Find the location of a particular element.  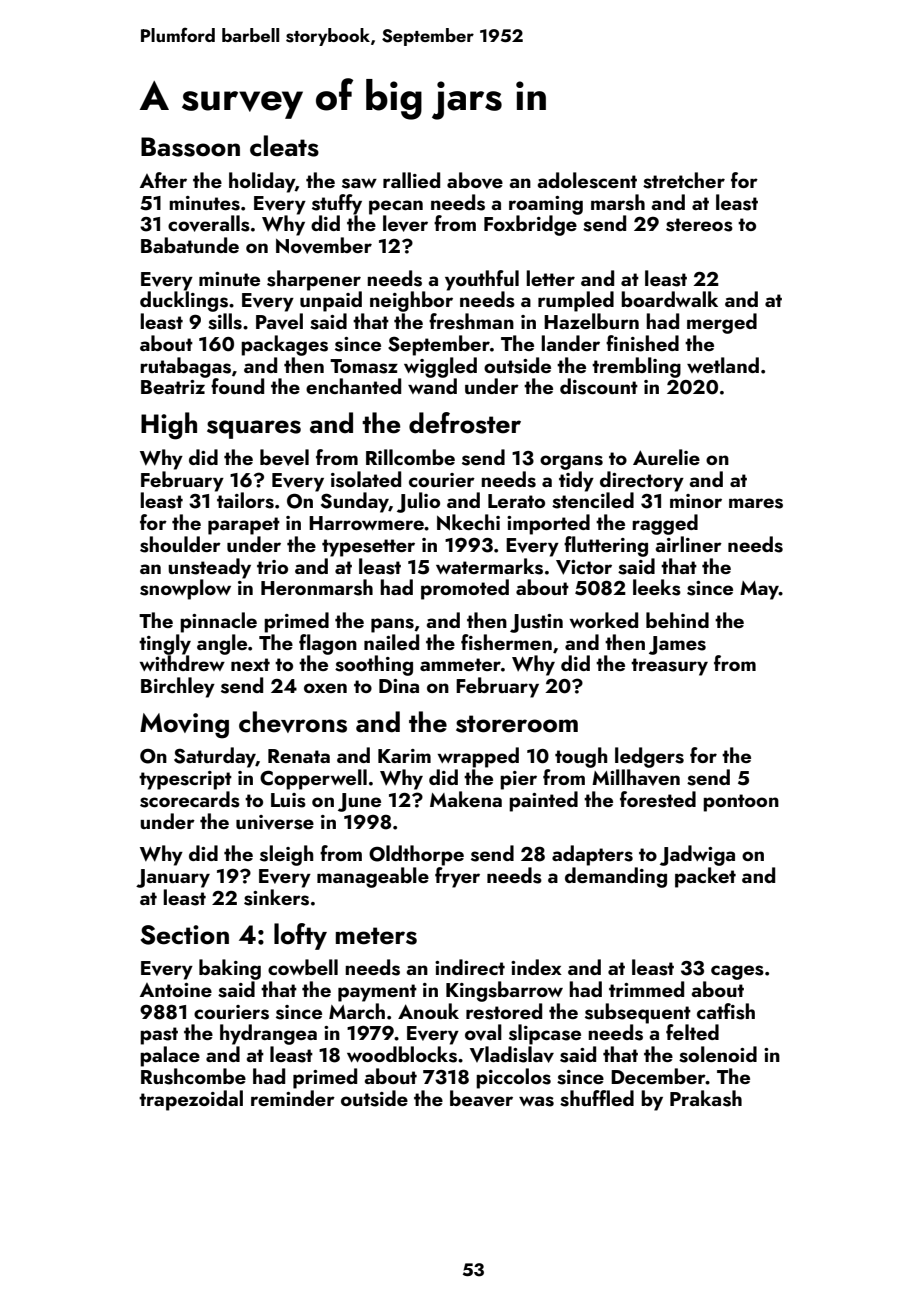

stretcher is located at coordinates (684, 180).
